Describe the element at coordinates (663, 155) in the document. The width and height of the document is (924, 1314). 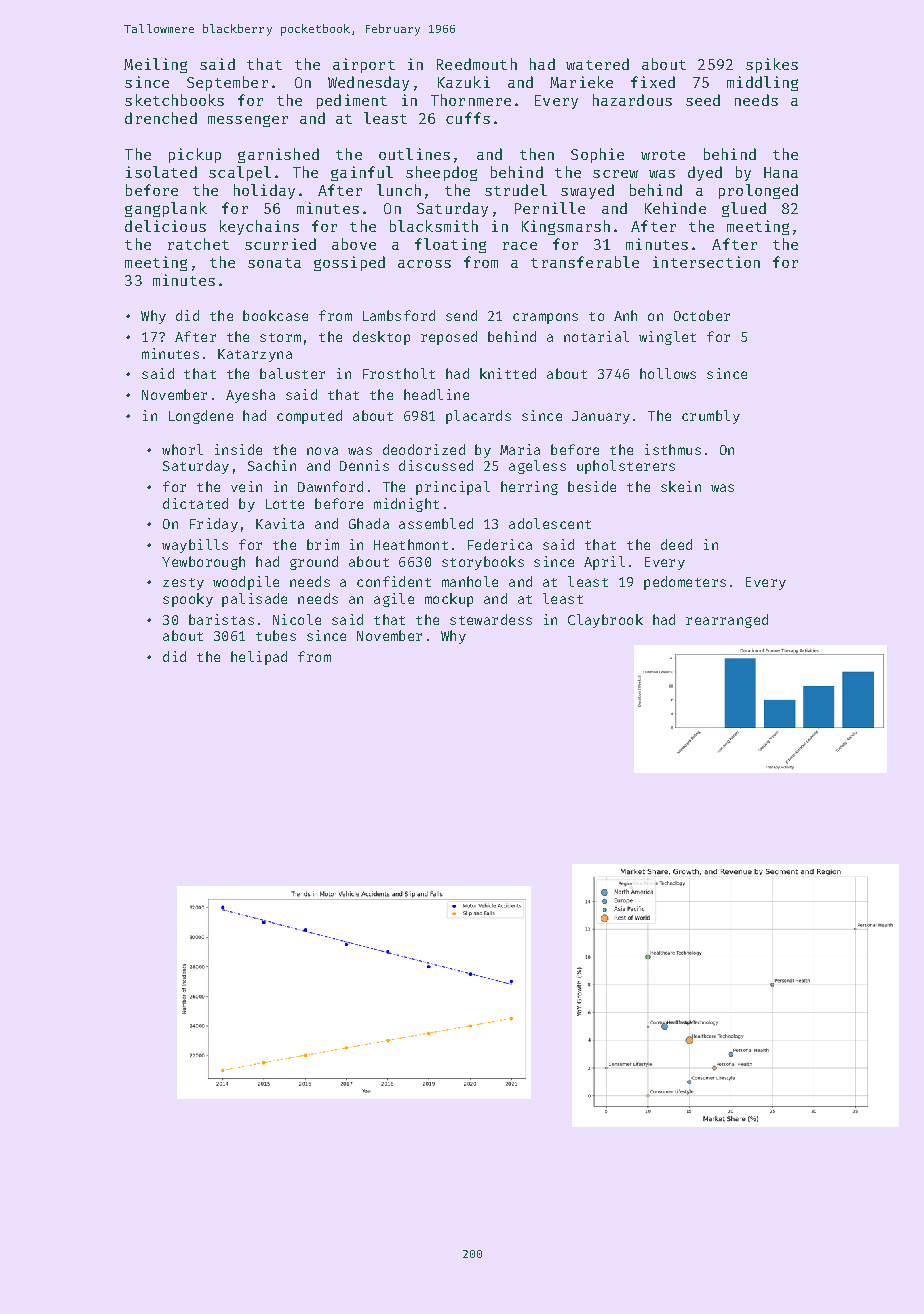
I see `wrote` at that location.
